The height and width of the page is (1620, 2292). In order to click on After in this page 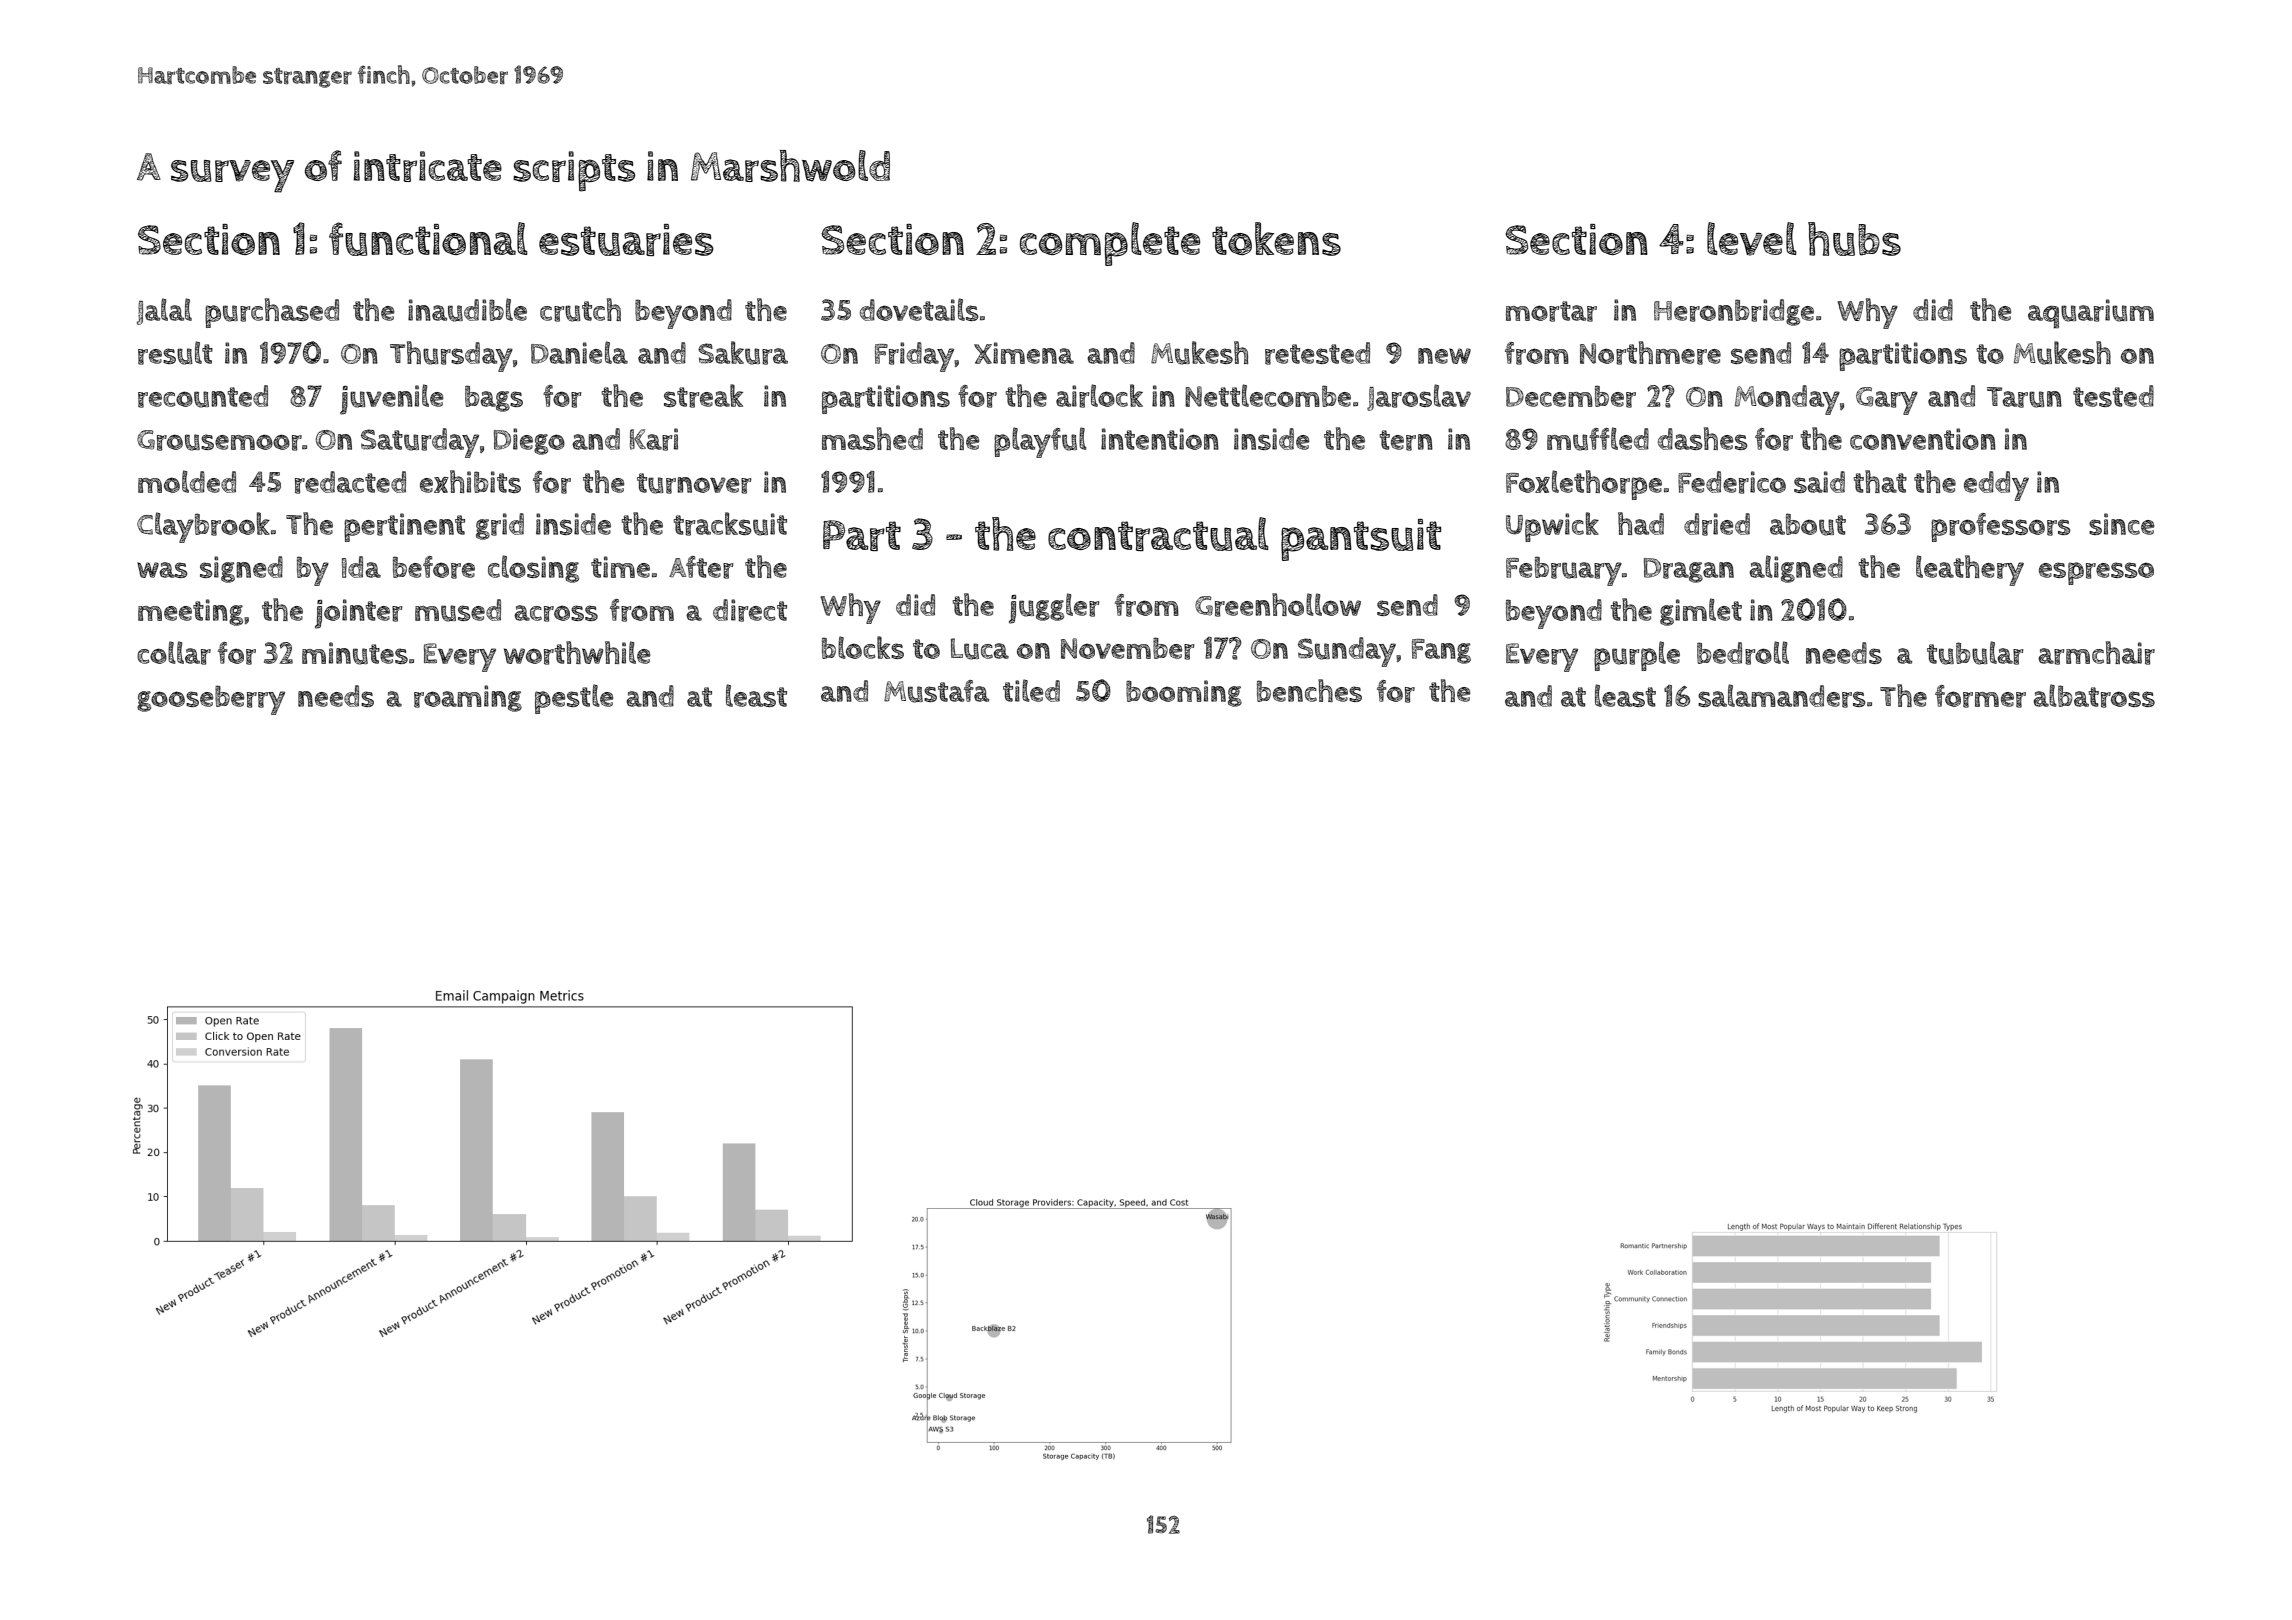, I will do `click(701, 567)`.
